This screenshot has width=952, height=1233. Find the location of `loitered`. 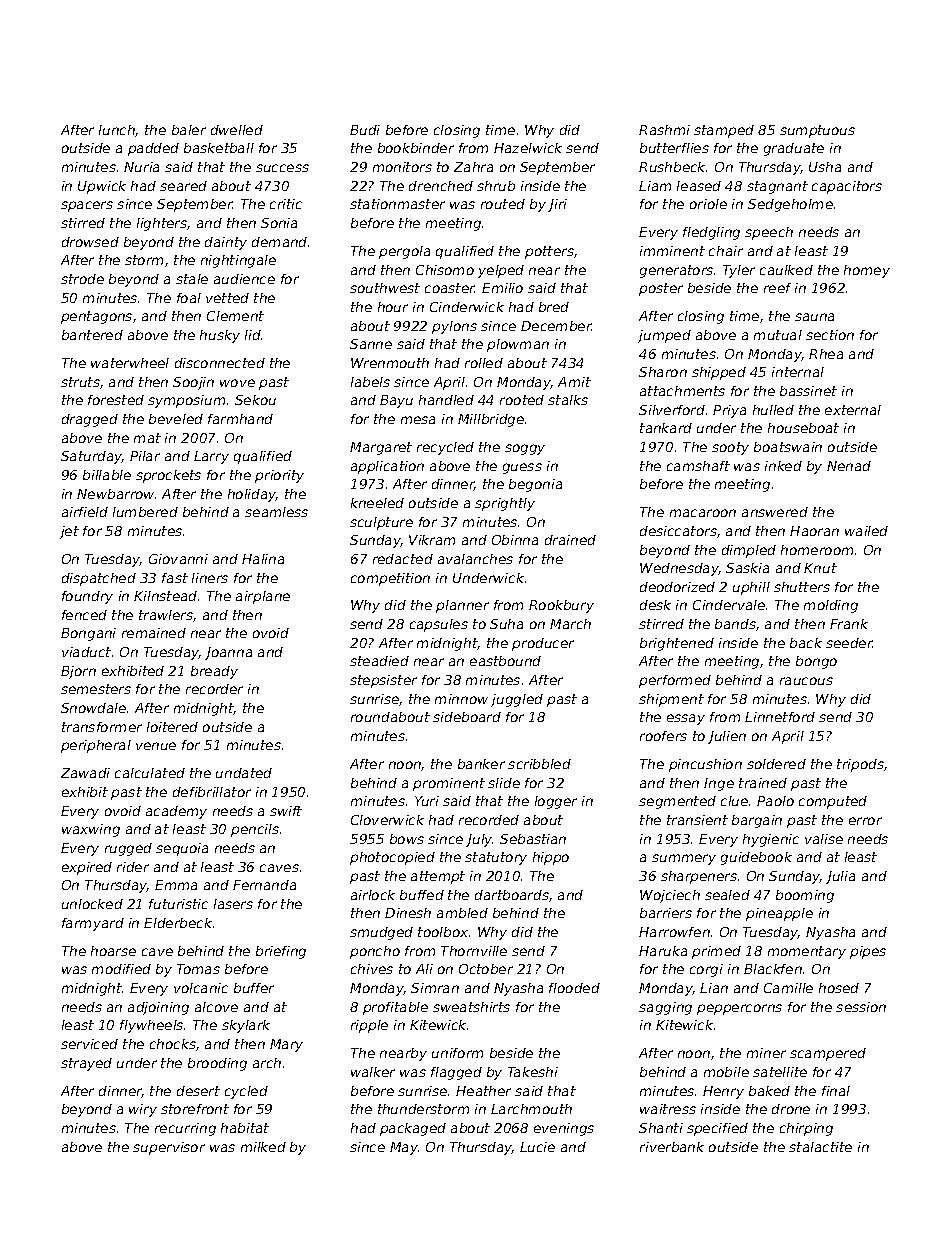

loitered is located at coordinates (172, 727).
